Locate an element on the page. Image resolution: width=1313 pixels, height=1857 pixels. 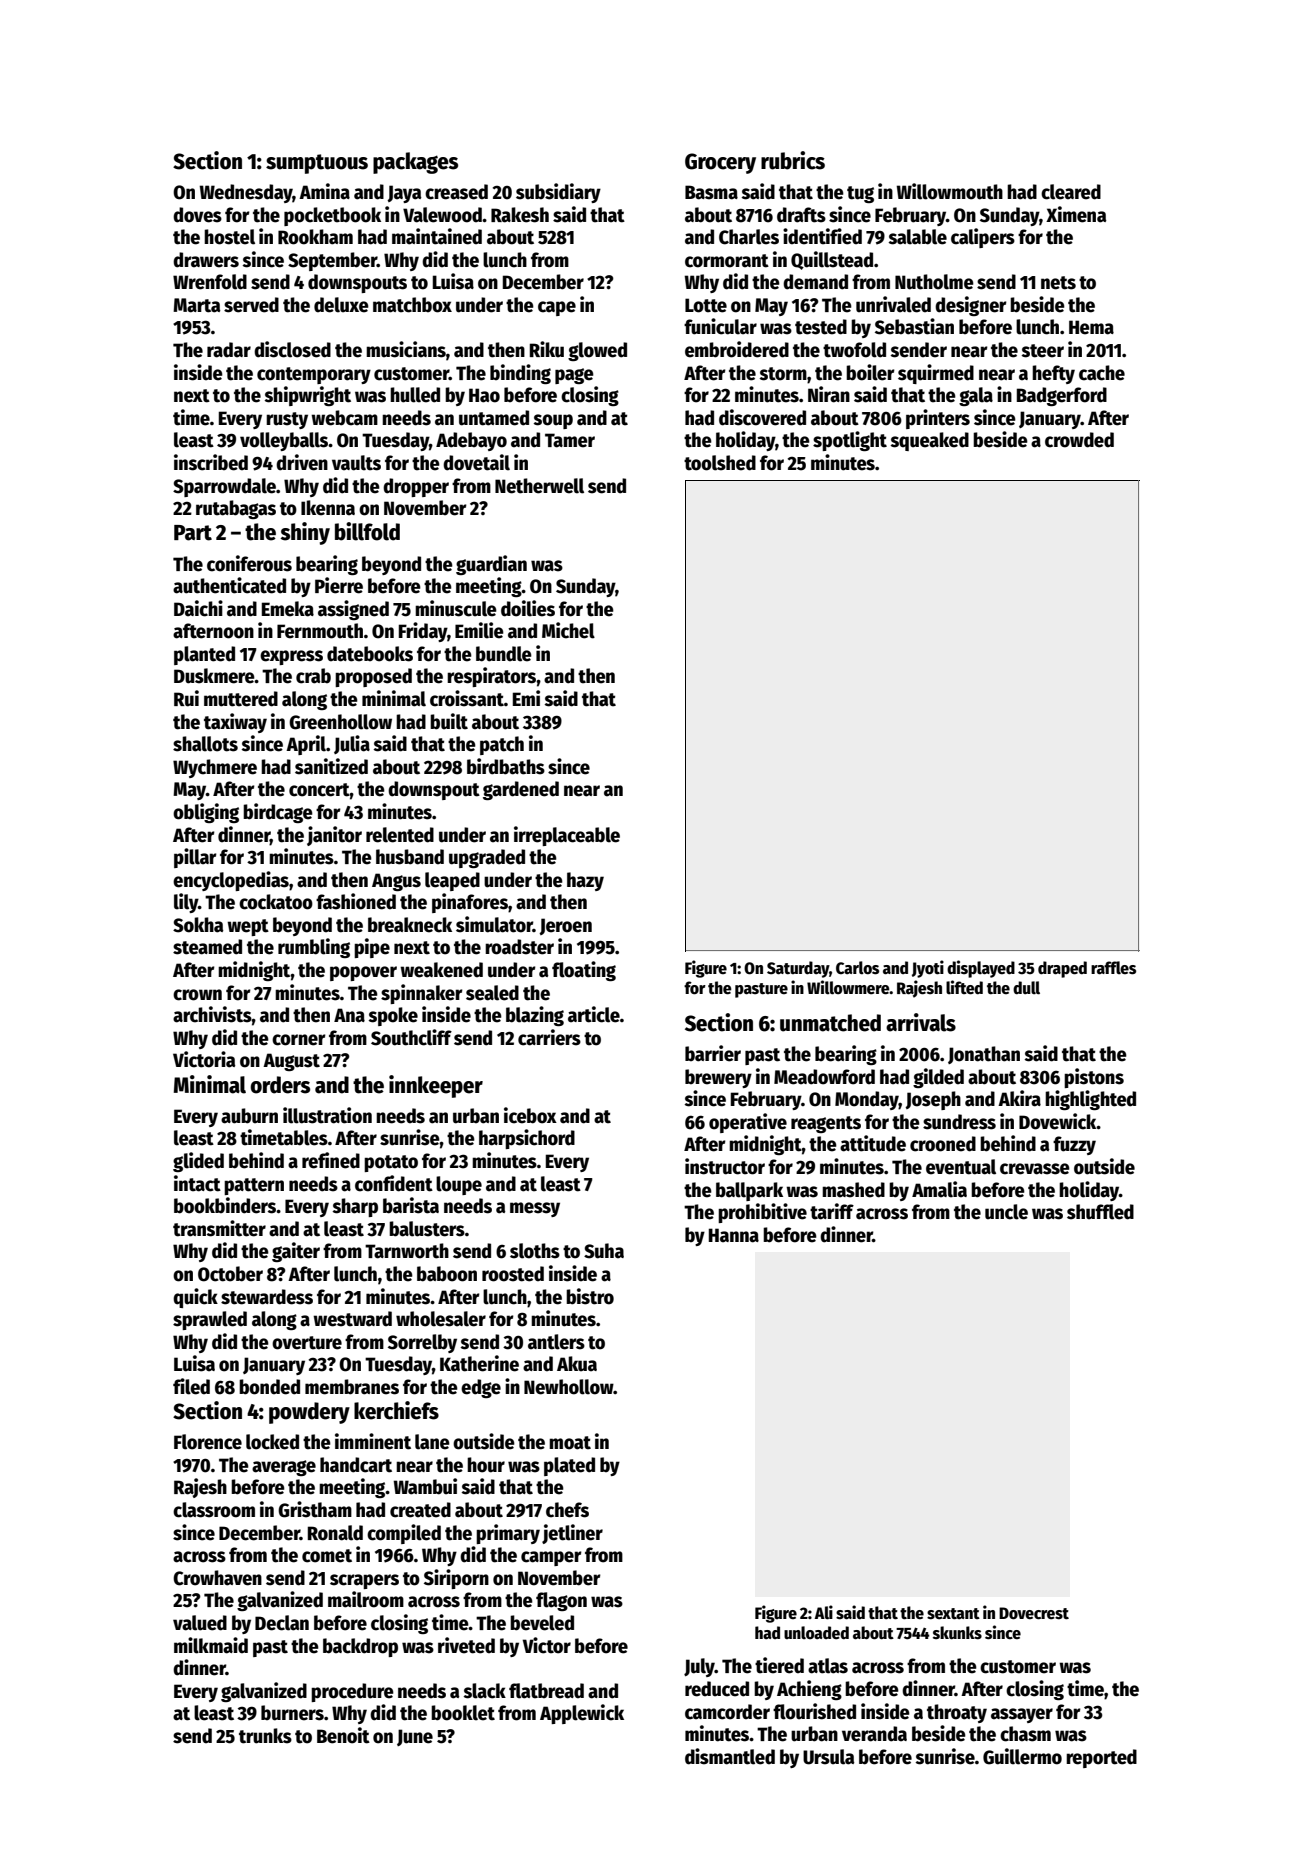
trunks is located at coordinates (265, 1736).
